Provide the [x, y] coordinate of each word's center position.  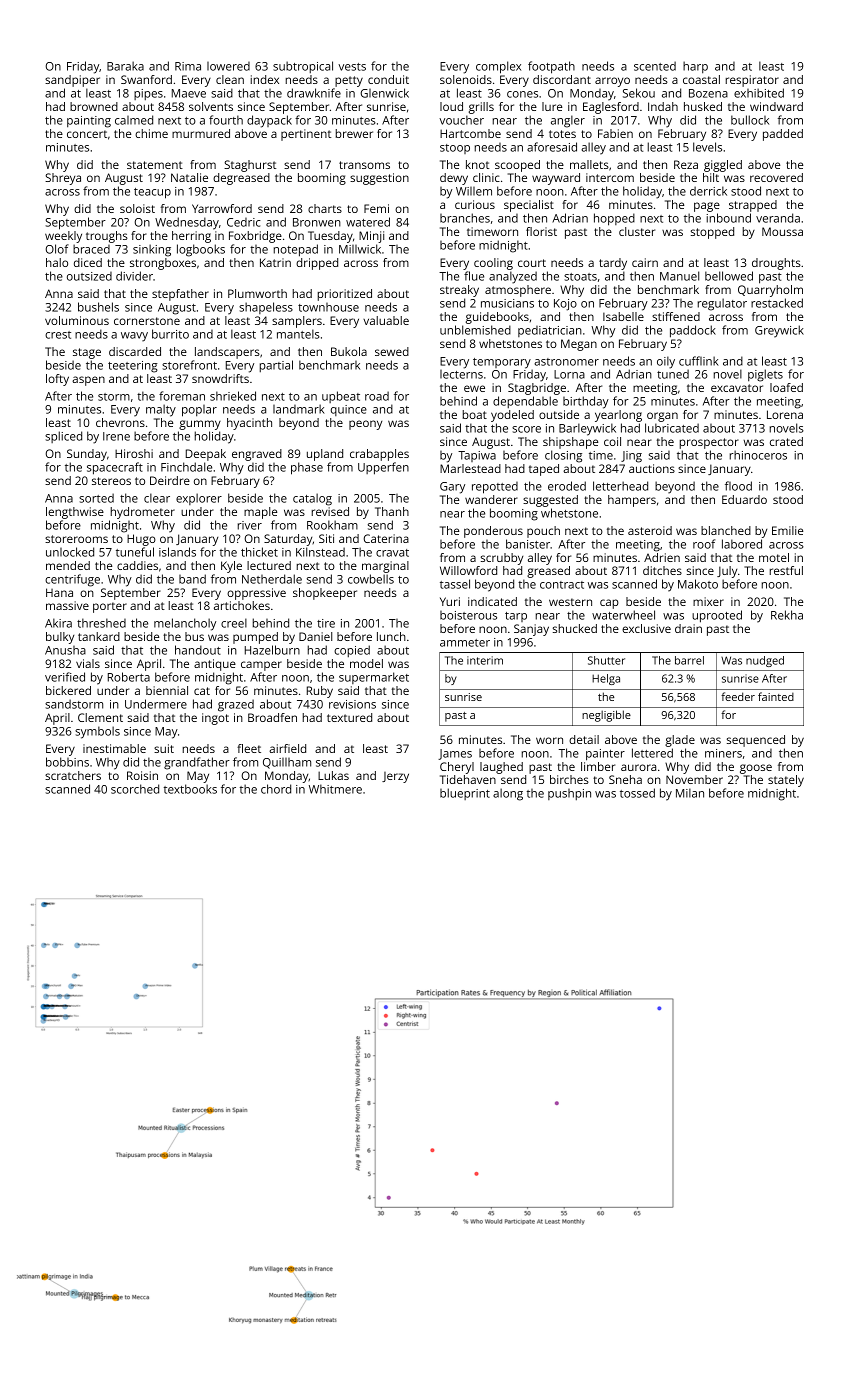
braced [91, 249]
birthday [586, 402]
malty [161, 410]
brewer [354, 133]
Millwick [360, 249]
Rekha [787, 615]
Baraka [125, 66]
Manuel [679, 276]
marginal [385, 567]
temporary [502, 363]
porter [110, 607]
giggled [723, 166]
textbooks [190, 789]
